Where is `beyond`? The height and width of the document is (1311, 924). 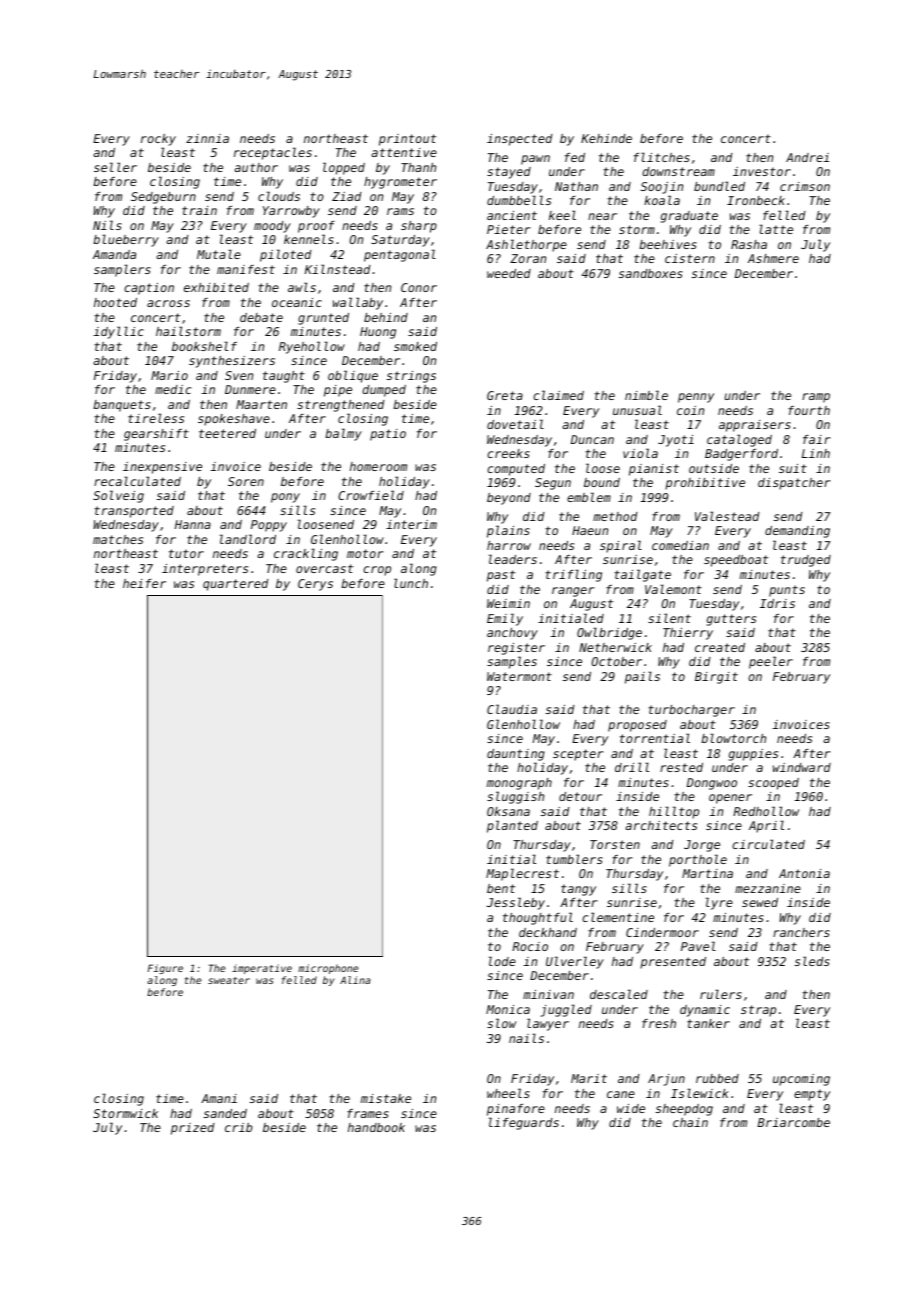 beyond is located at coordinates (509, 499).
